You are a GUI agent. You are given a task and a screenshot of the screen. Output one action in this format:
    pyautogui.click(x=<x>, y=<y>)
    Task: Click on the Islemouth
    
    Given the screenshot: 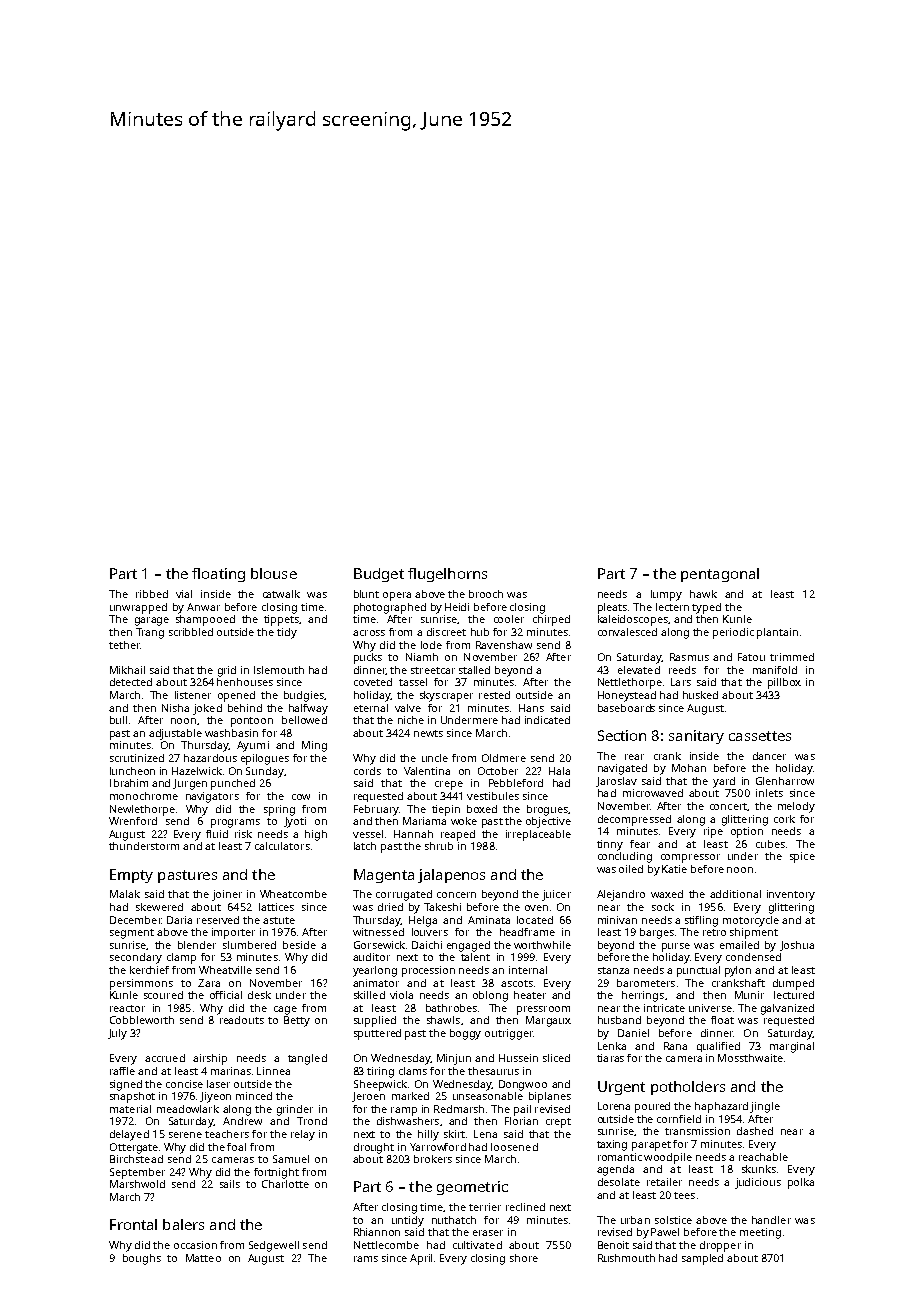 What is the action you would take?
    pyautogui.click(x=279, y=670)
